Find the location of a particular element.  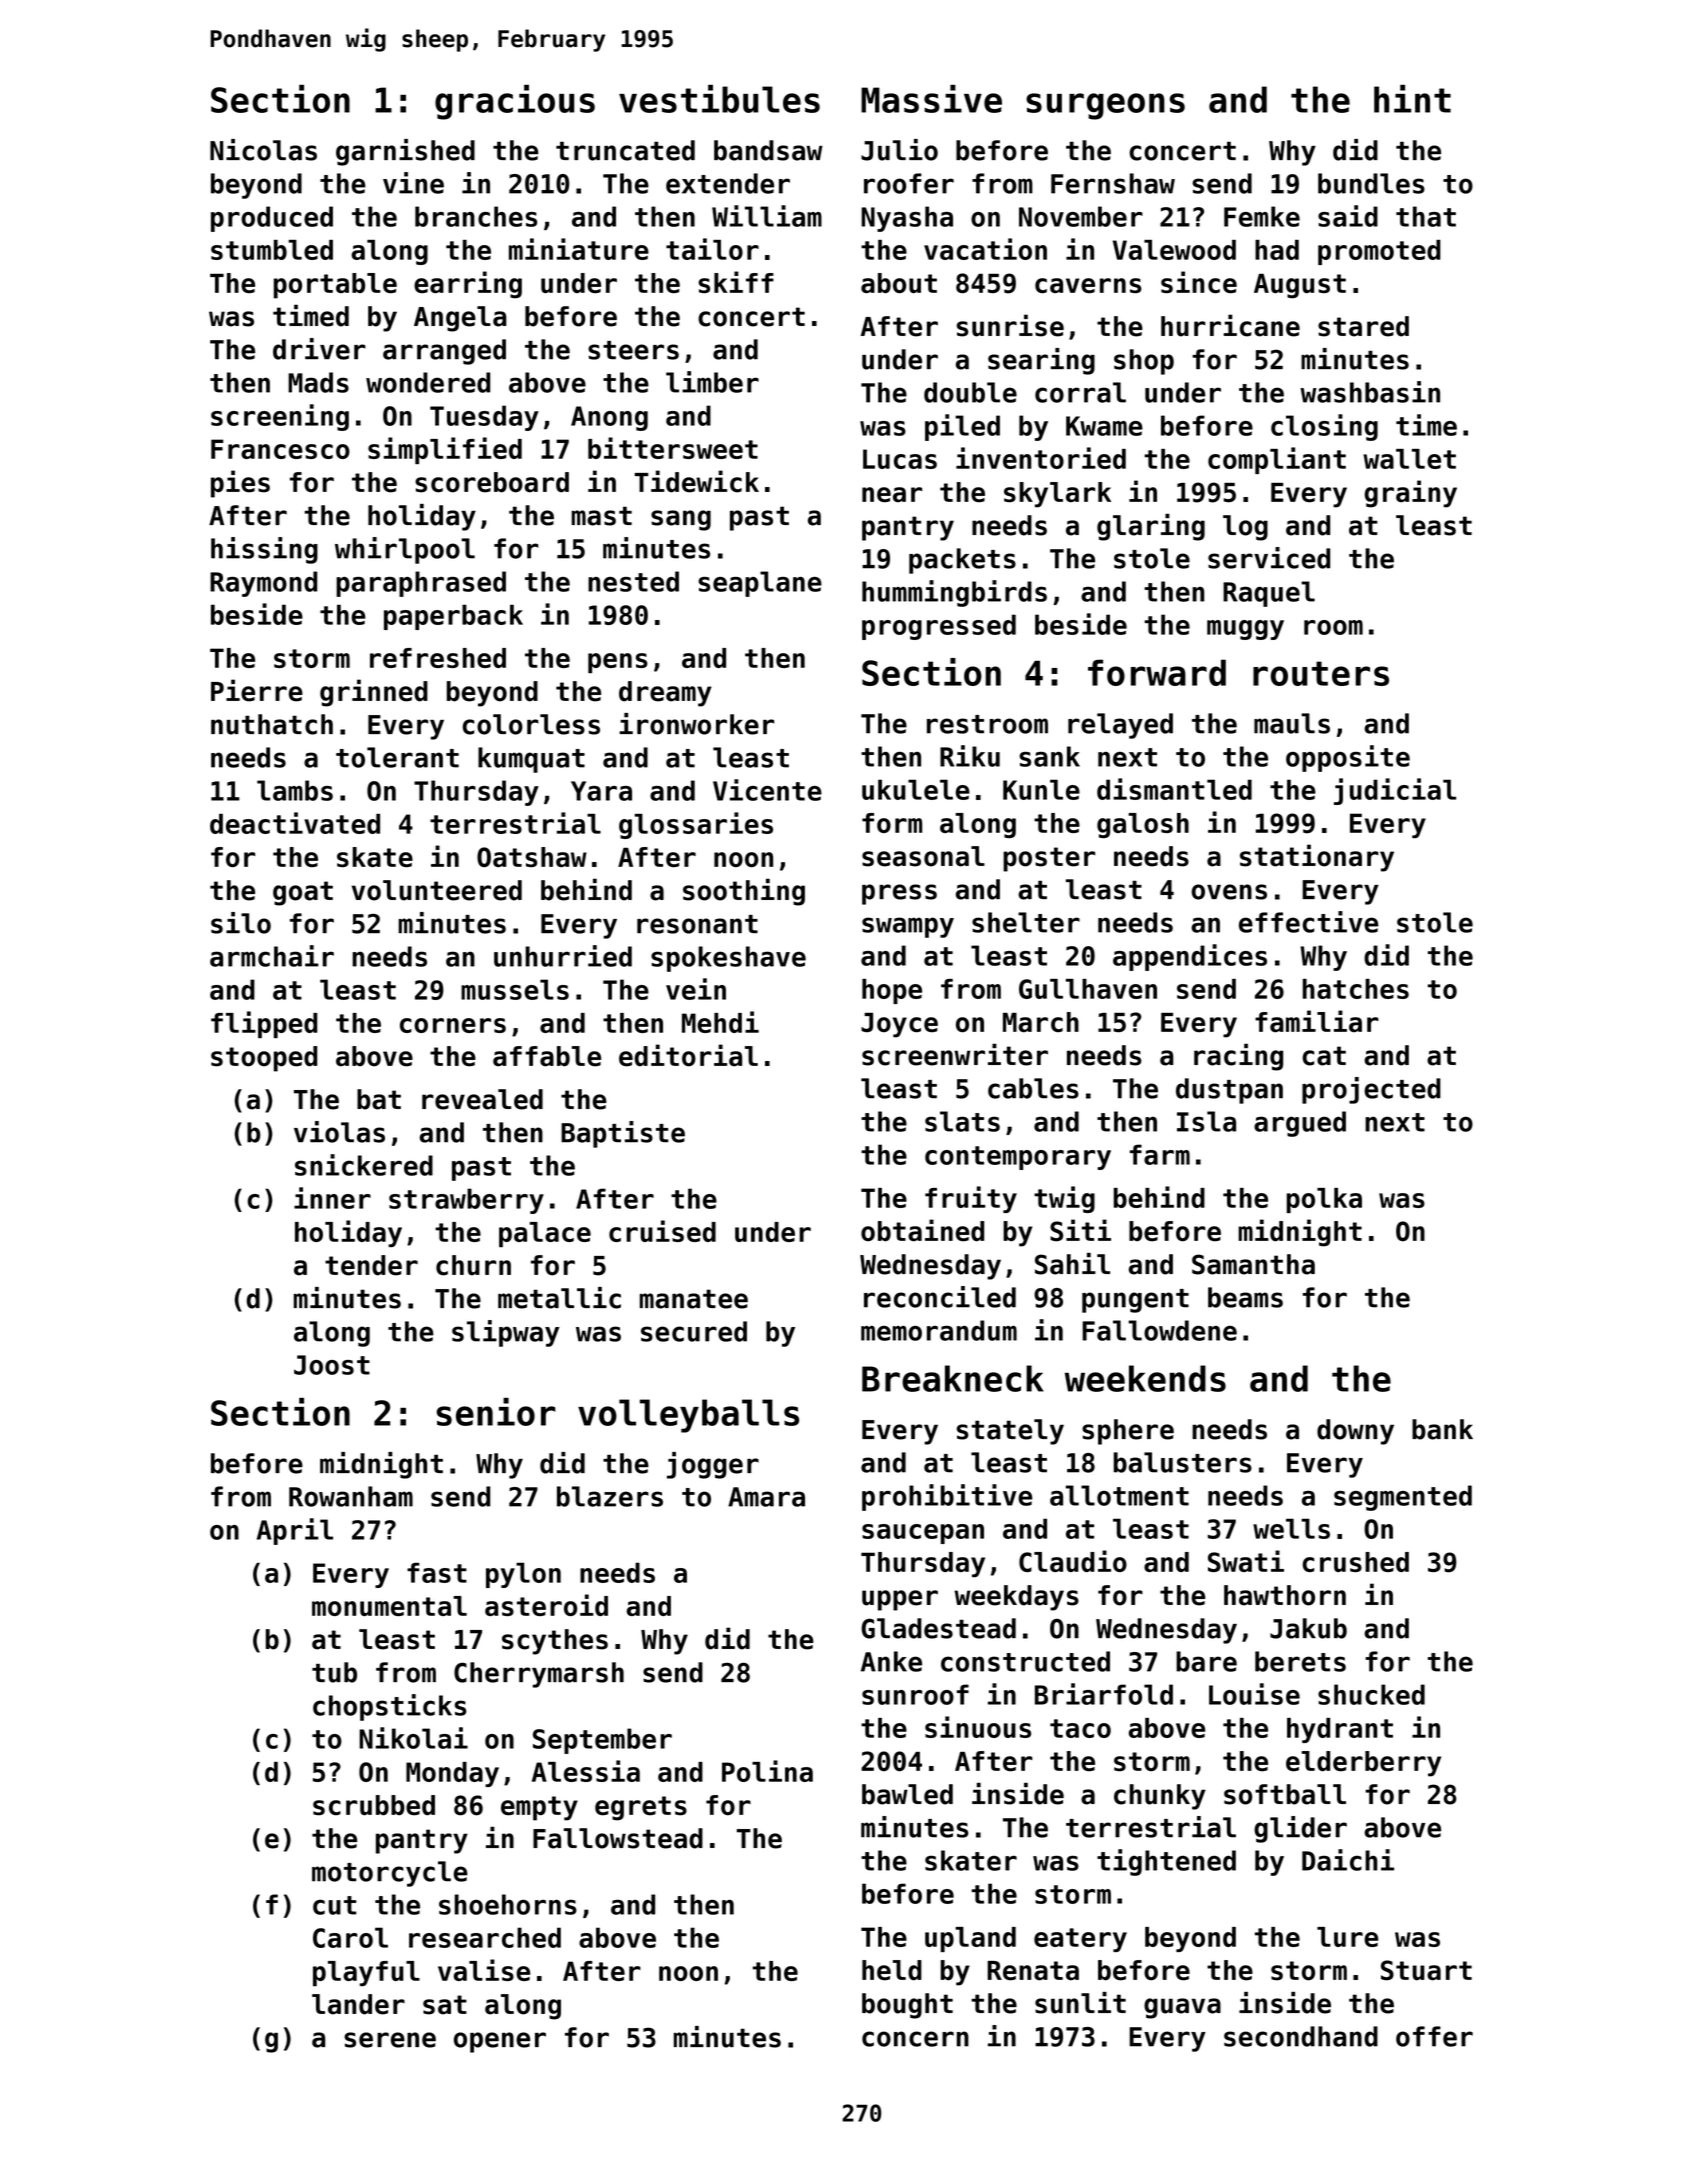

concern is located at coordinates (915, 2039).
